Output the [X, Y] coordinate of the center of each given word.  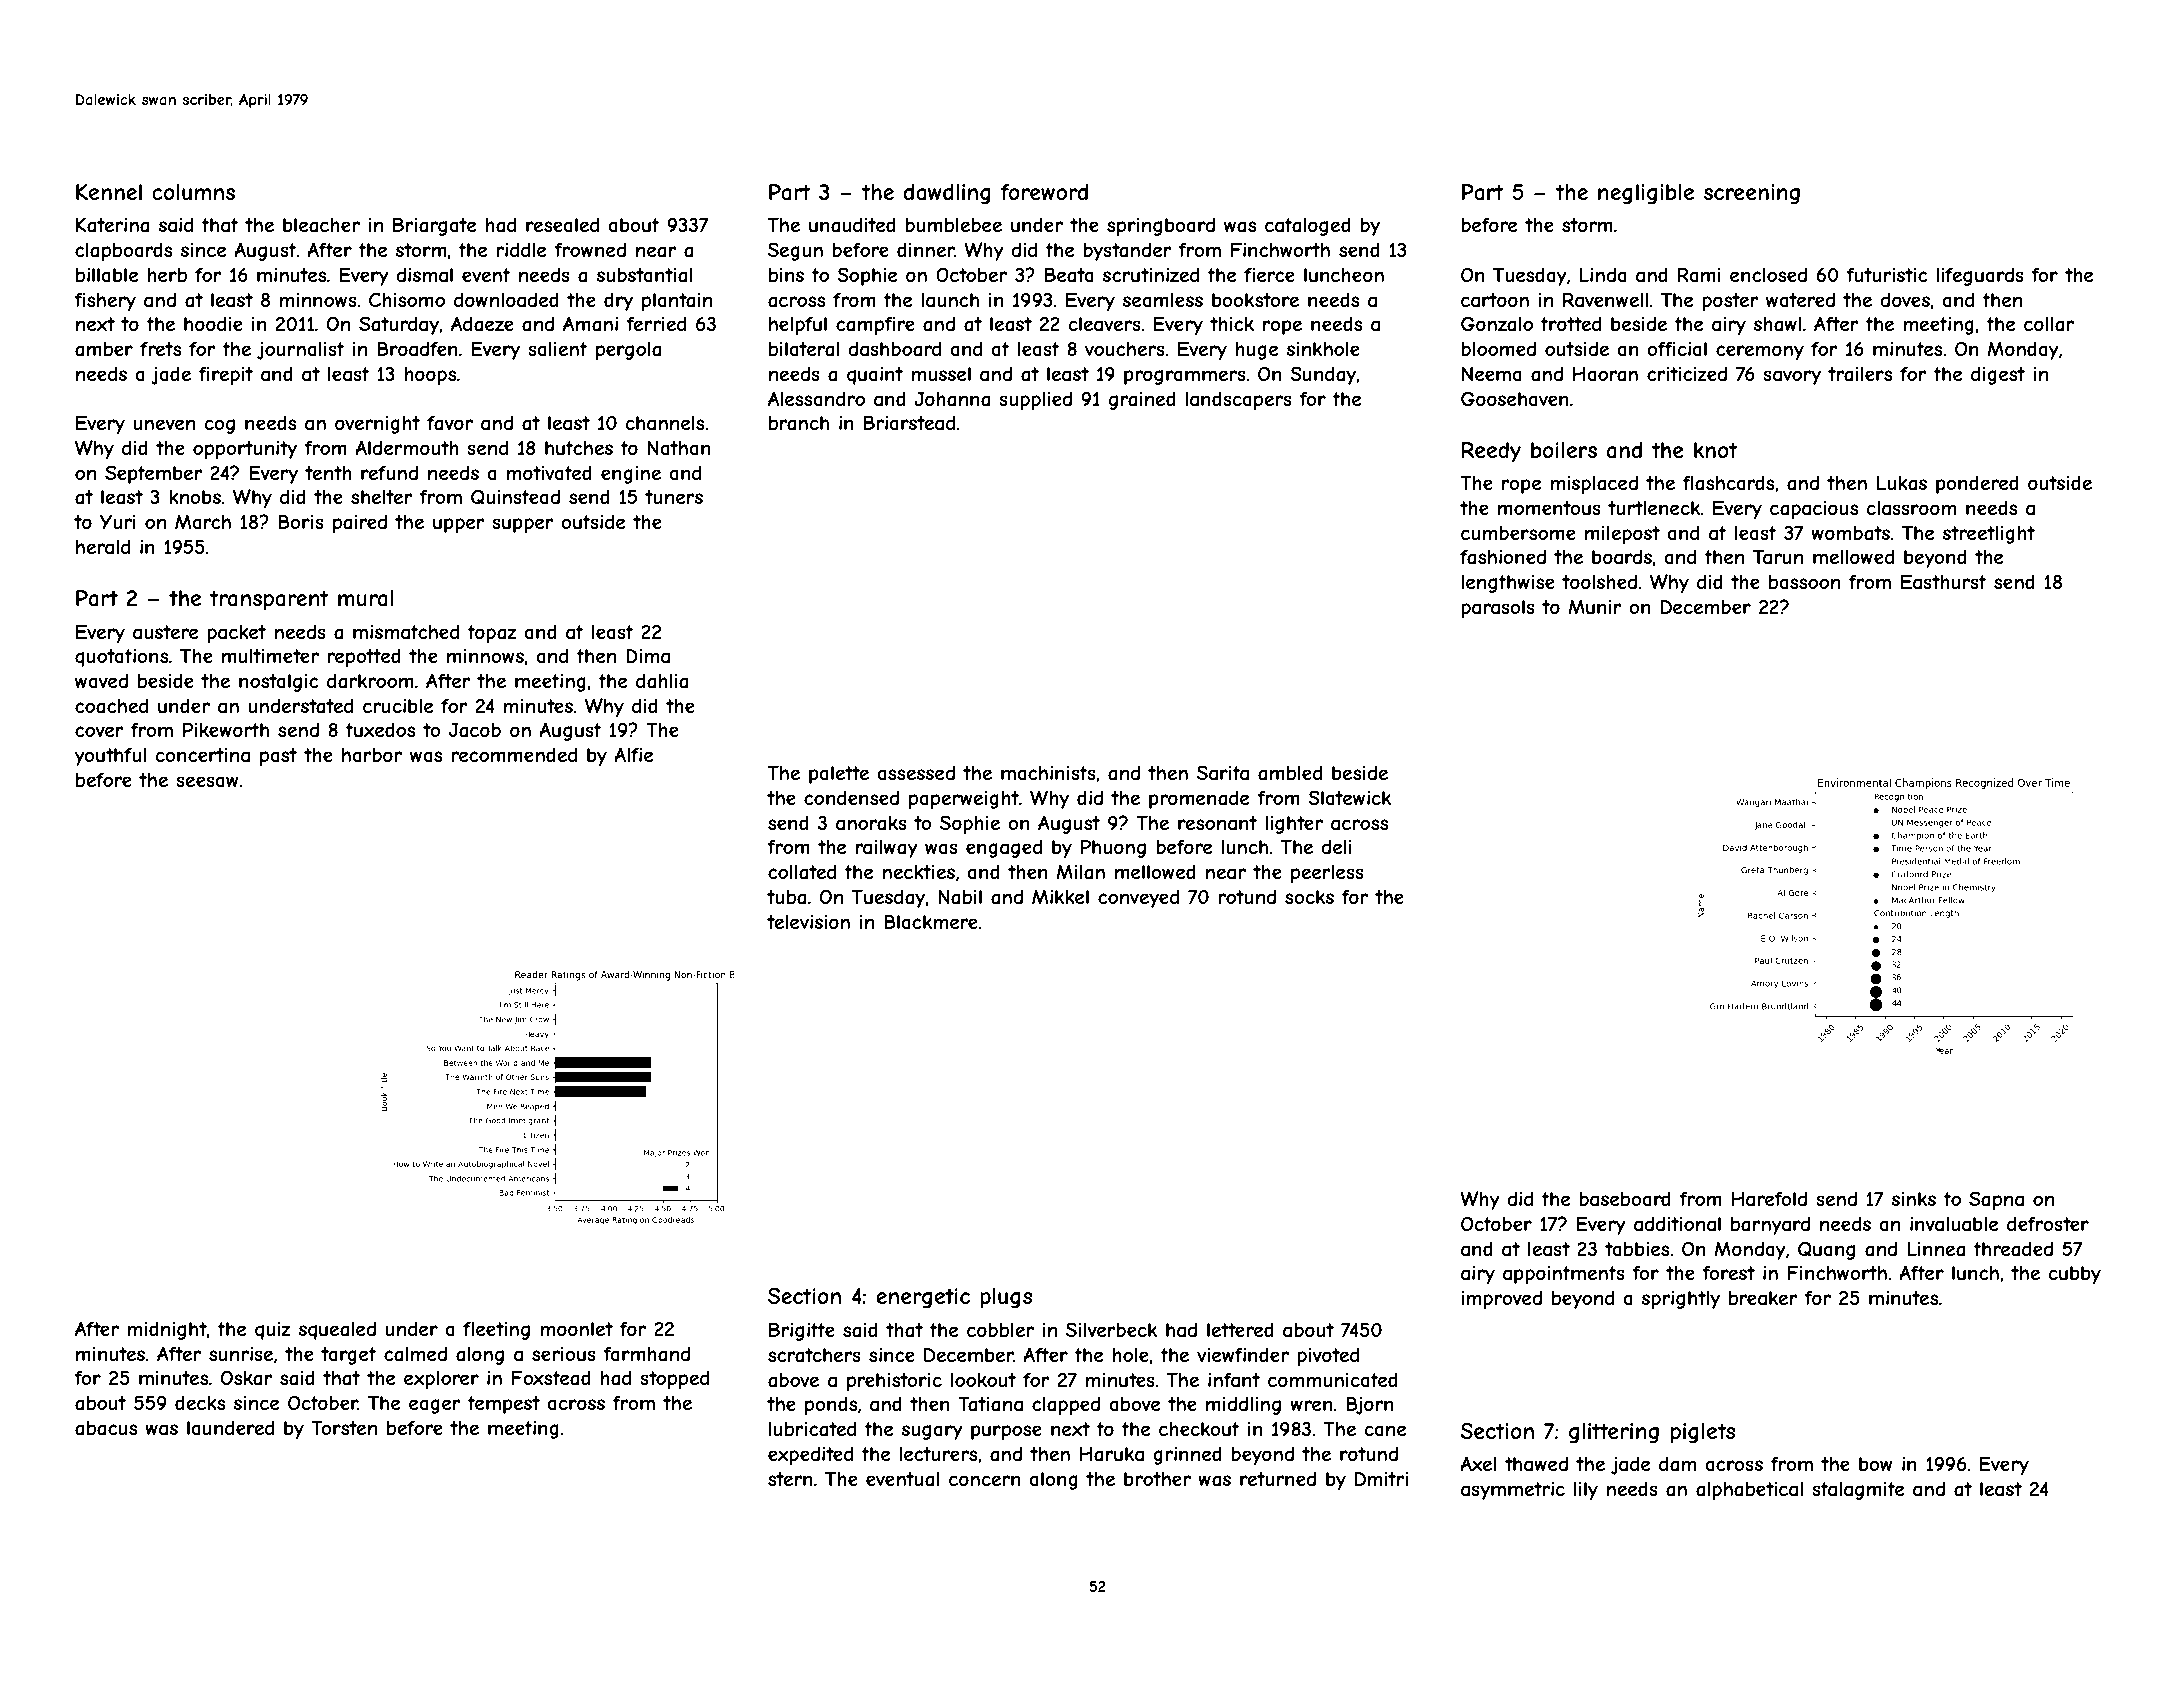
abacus [106, 1428]
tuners [674, 497]
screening [1752, 194]
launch [950, 300]
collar [2049, 324]
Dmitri [1381, 1479]
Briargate [434, 226]
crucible [398, 706]
